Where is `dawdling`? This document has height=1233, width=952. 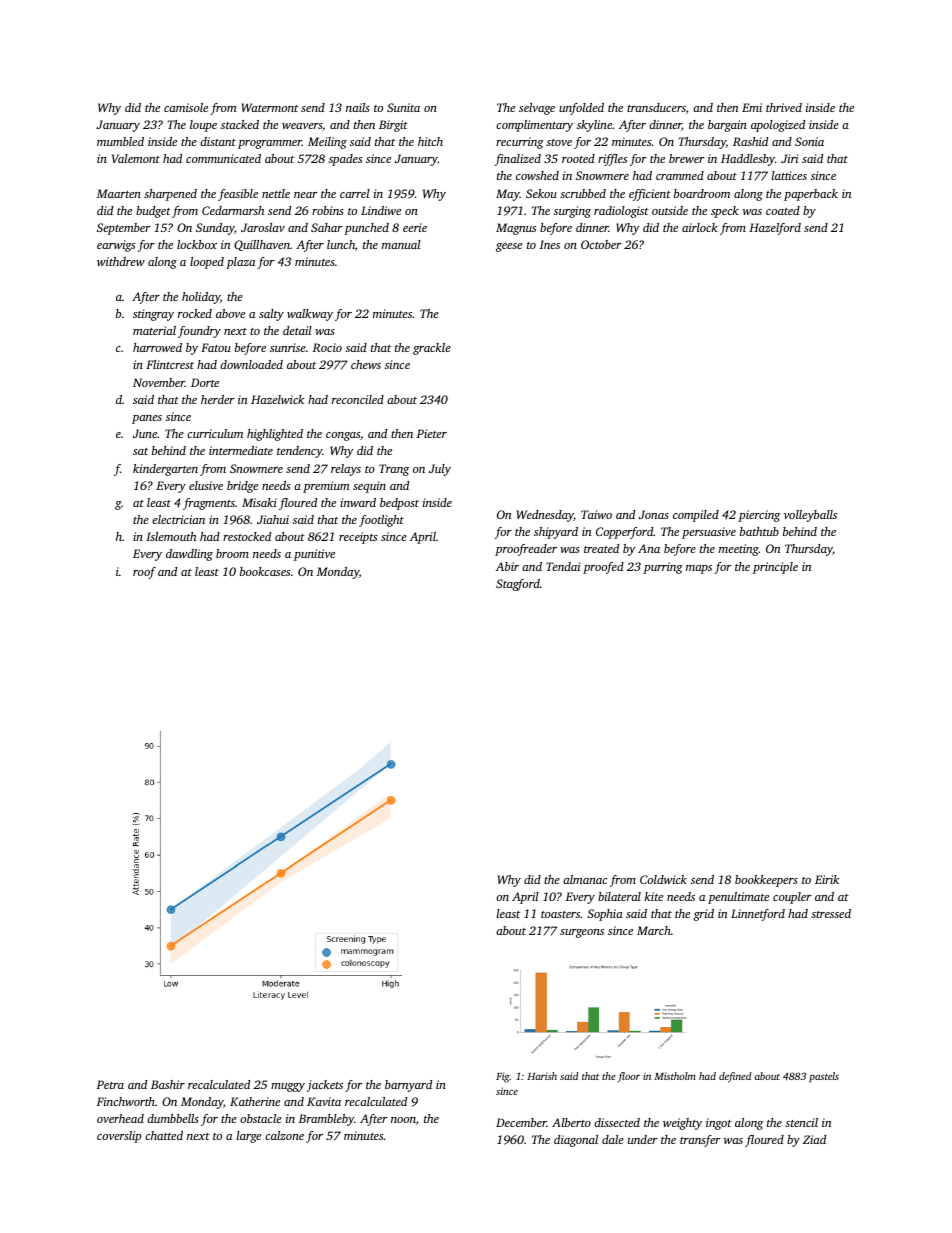
dawdling is located at coordinates (189, 555).
